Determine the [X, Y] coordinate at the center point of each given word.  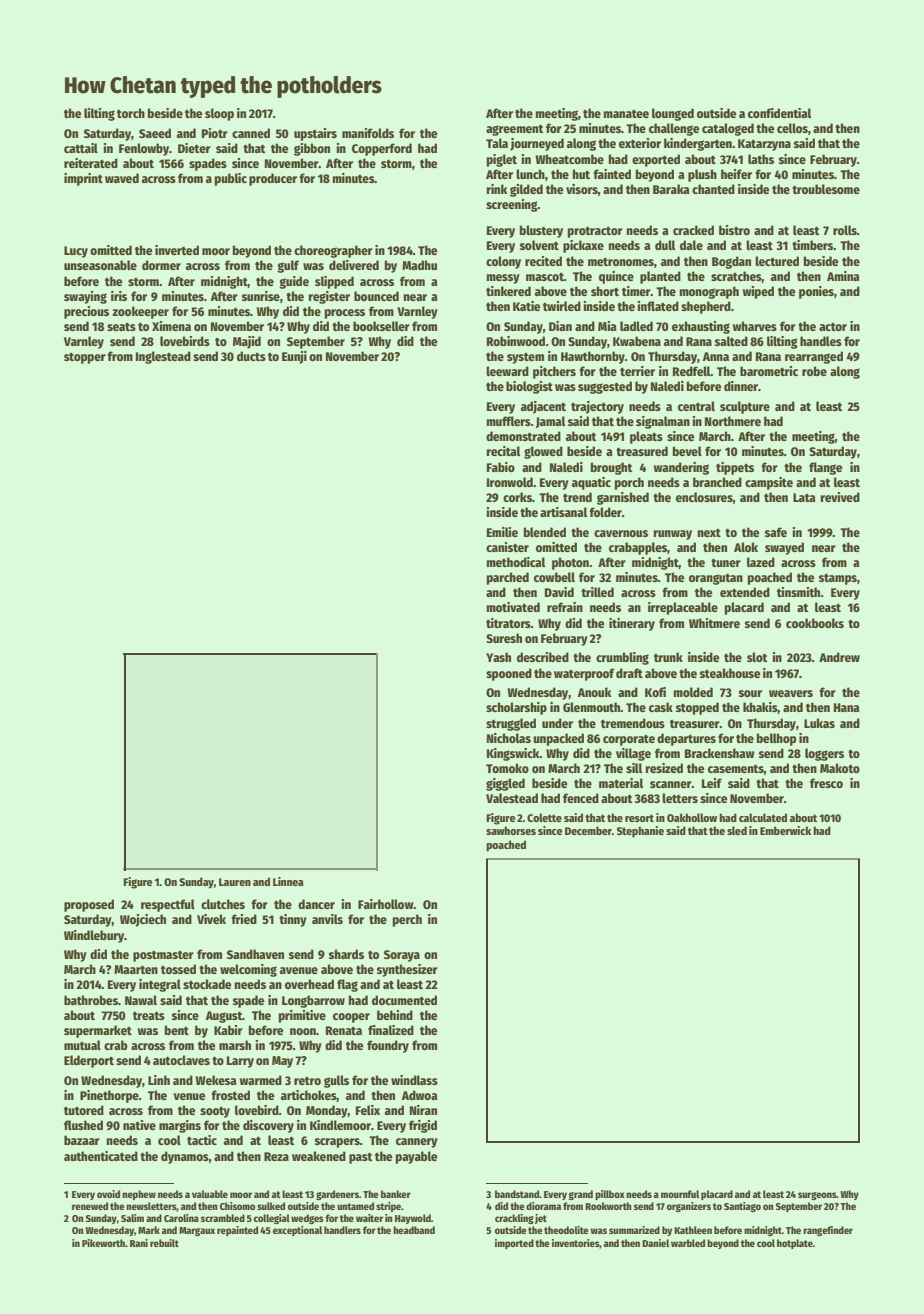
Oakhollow [692, 817]
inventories [575, 1243]
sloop [219, 114]
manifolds [368, 133]
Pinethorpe [109, 1096]
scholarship [516, 708]
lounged [673, 114]
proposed [89, 905]
